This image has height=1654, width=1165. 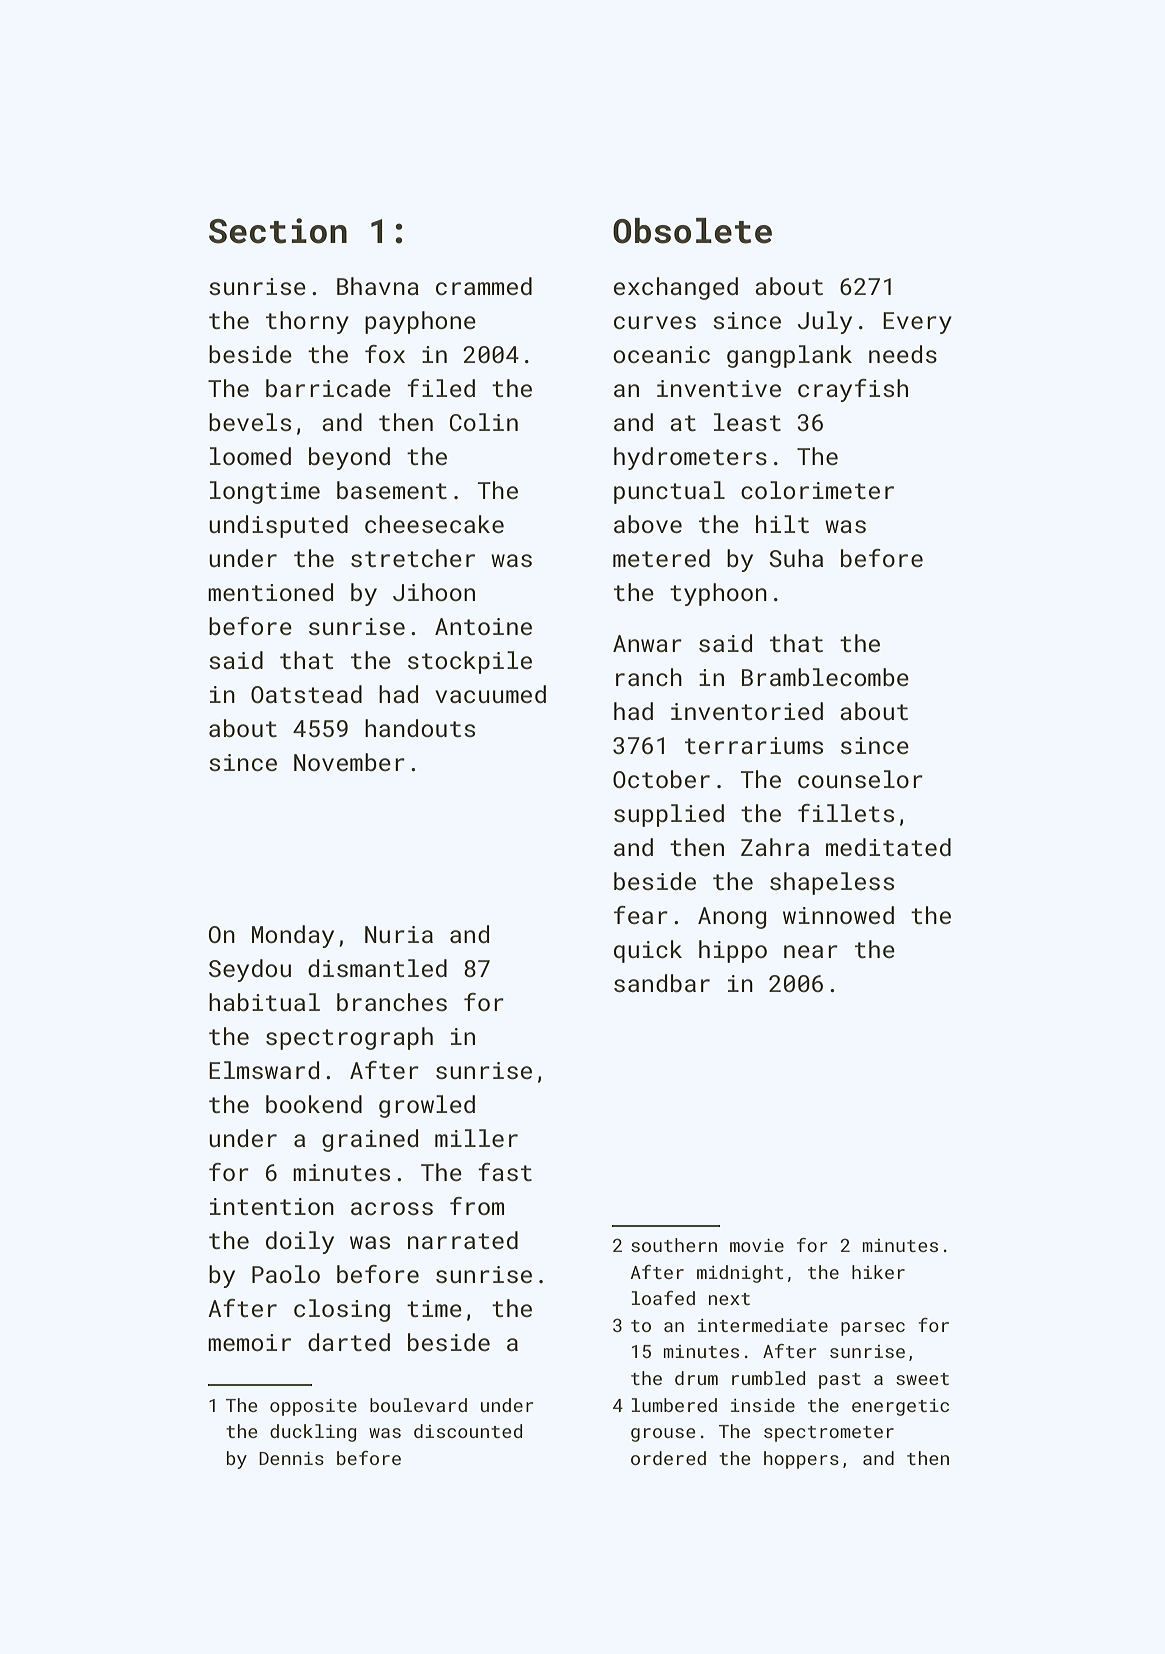 I want to click on Bramblecombe, so click(x=825, y=677).
